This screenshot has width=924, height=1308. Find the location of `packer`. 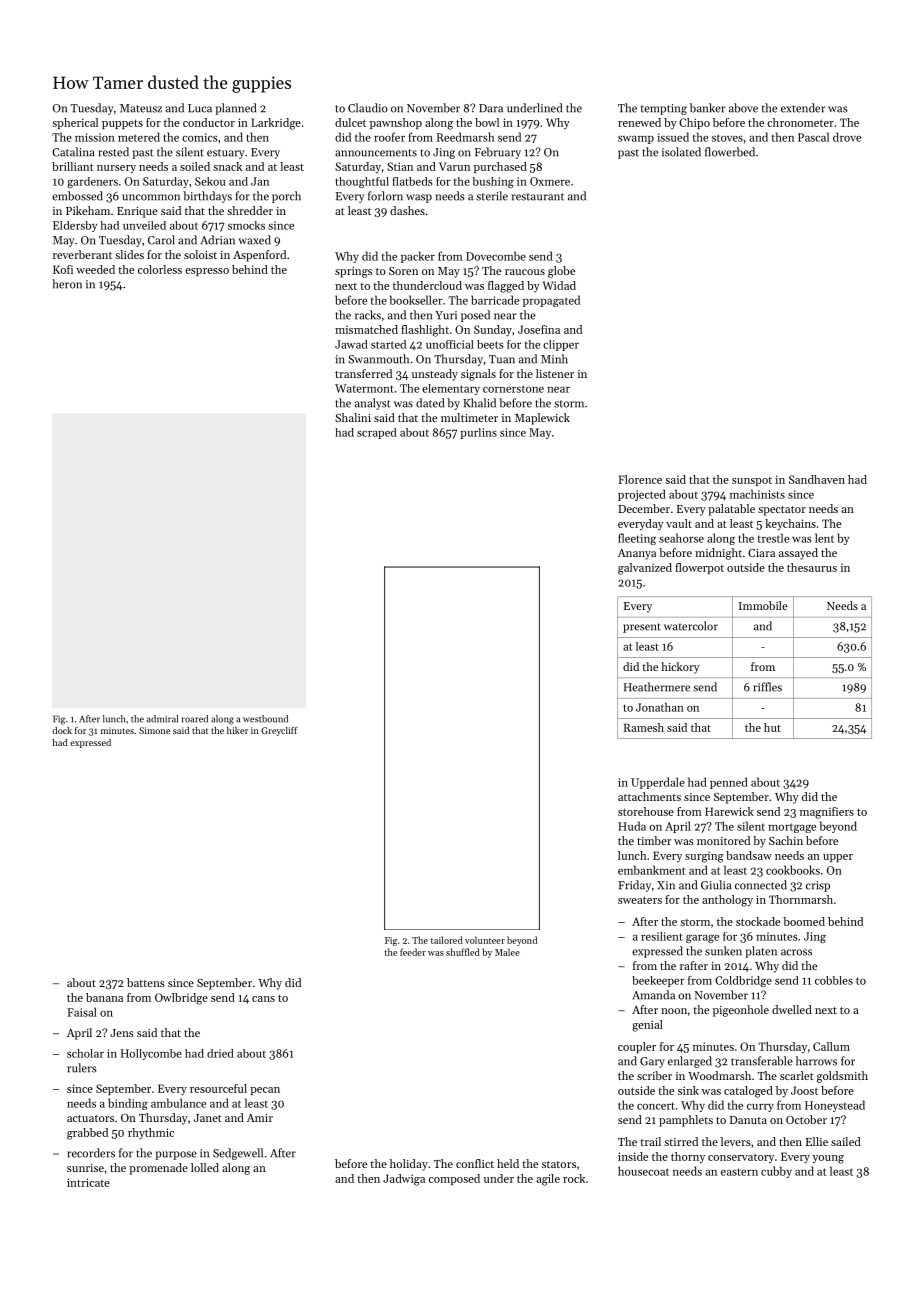

packer is located at coordinates (418, 257).
